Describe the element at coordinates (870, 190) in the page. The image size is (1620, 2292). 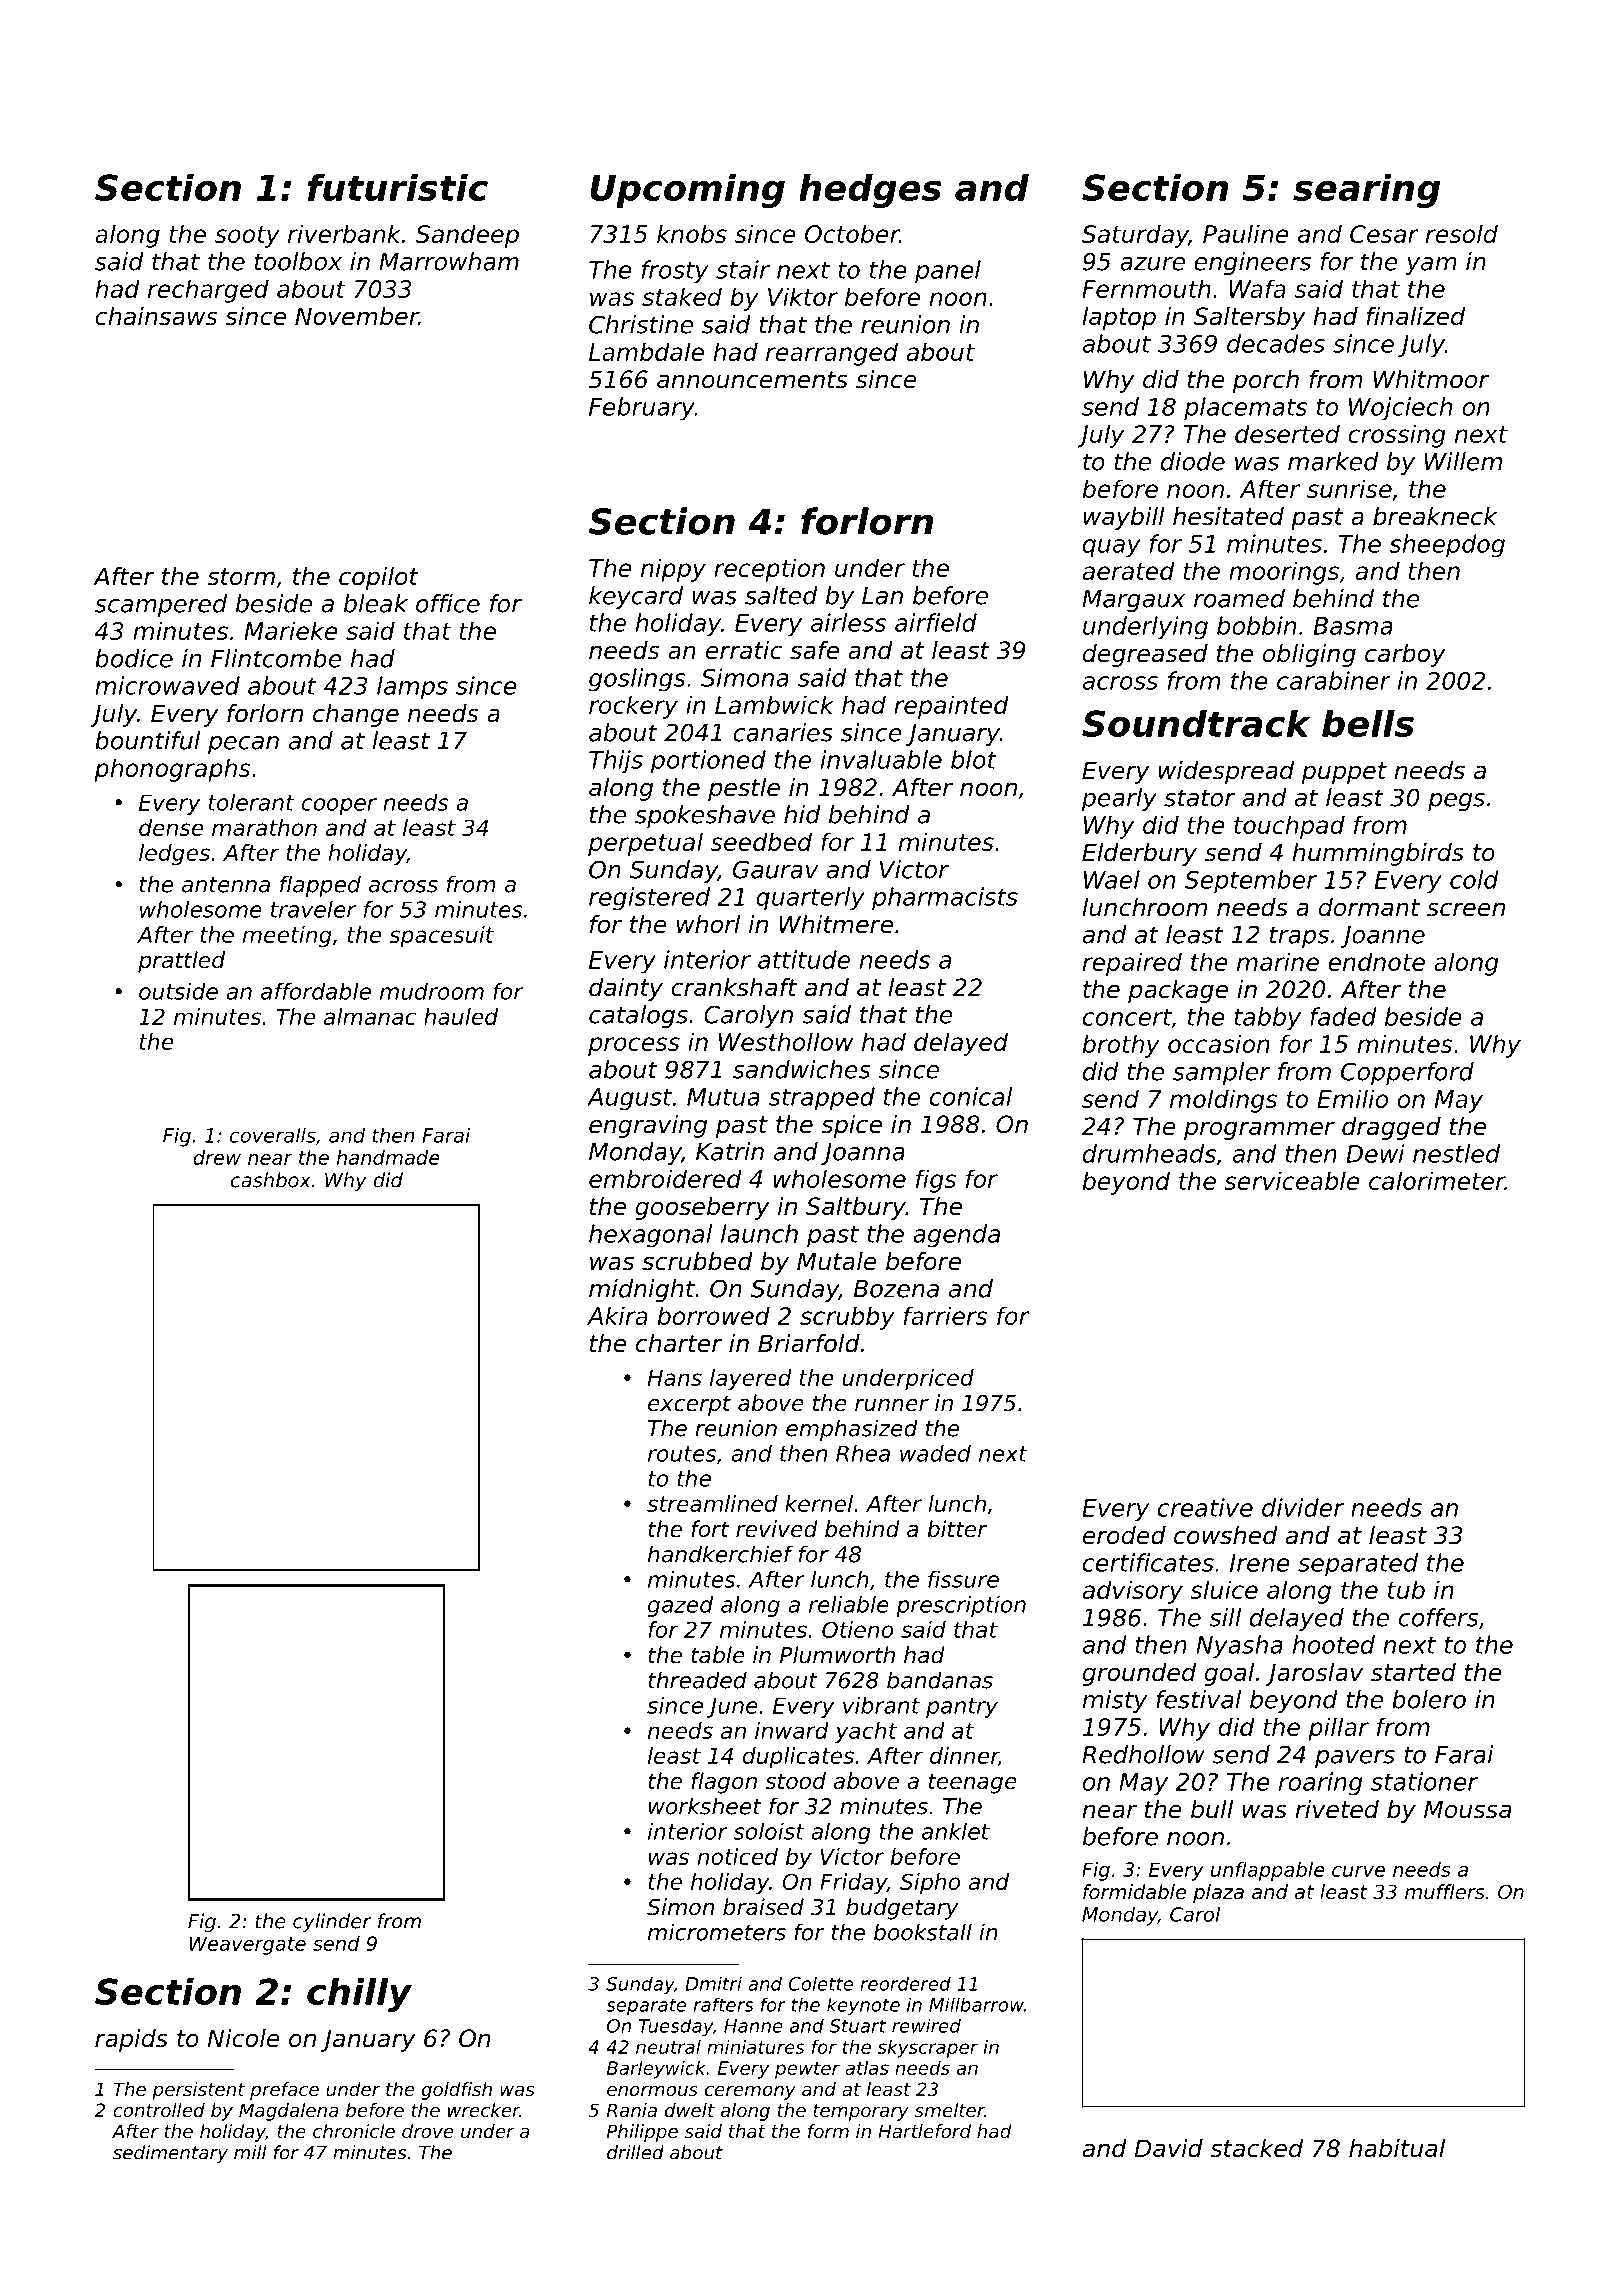
I see `hedges` at that location.
